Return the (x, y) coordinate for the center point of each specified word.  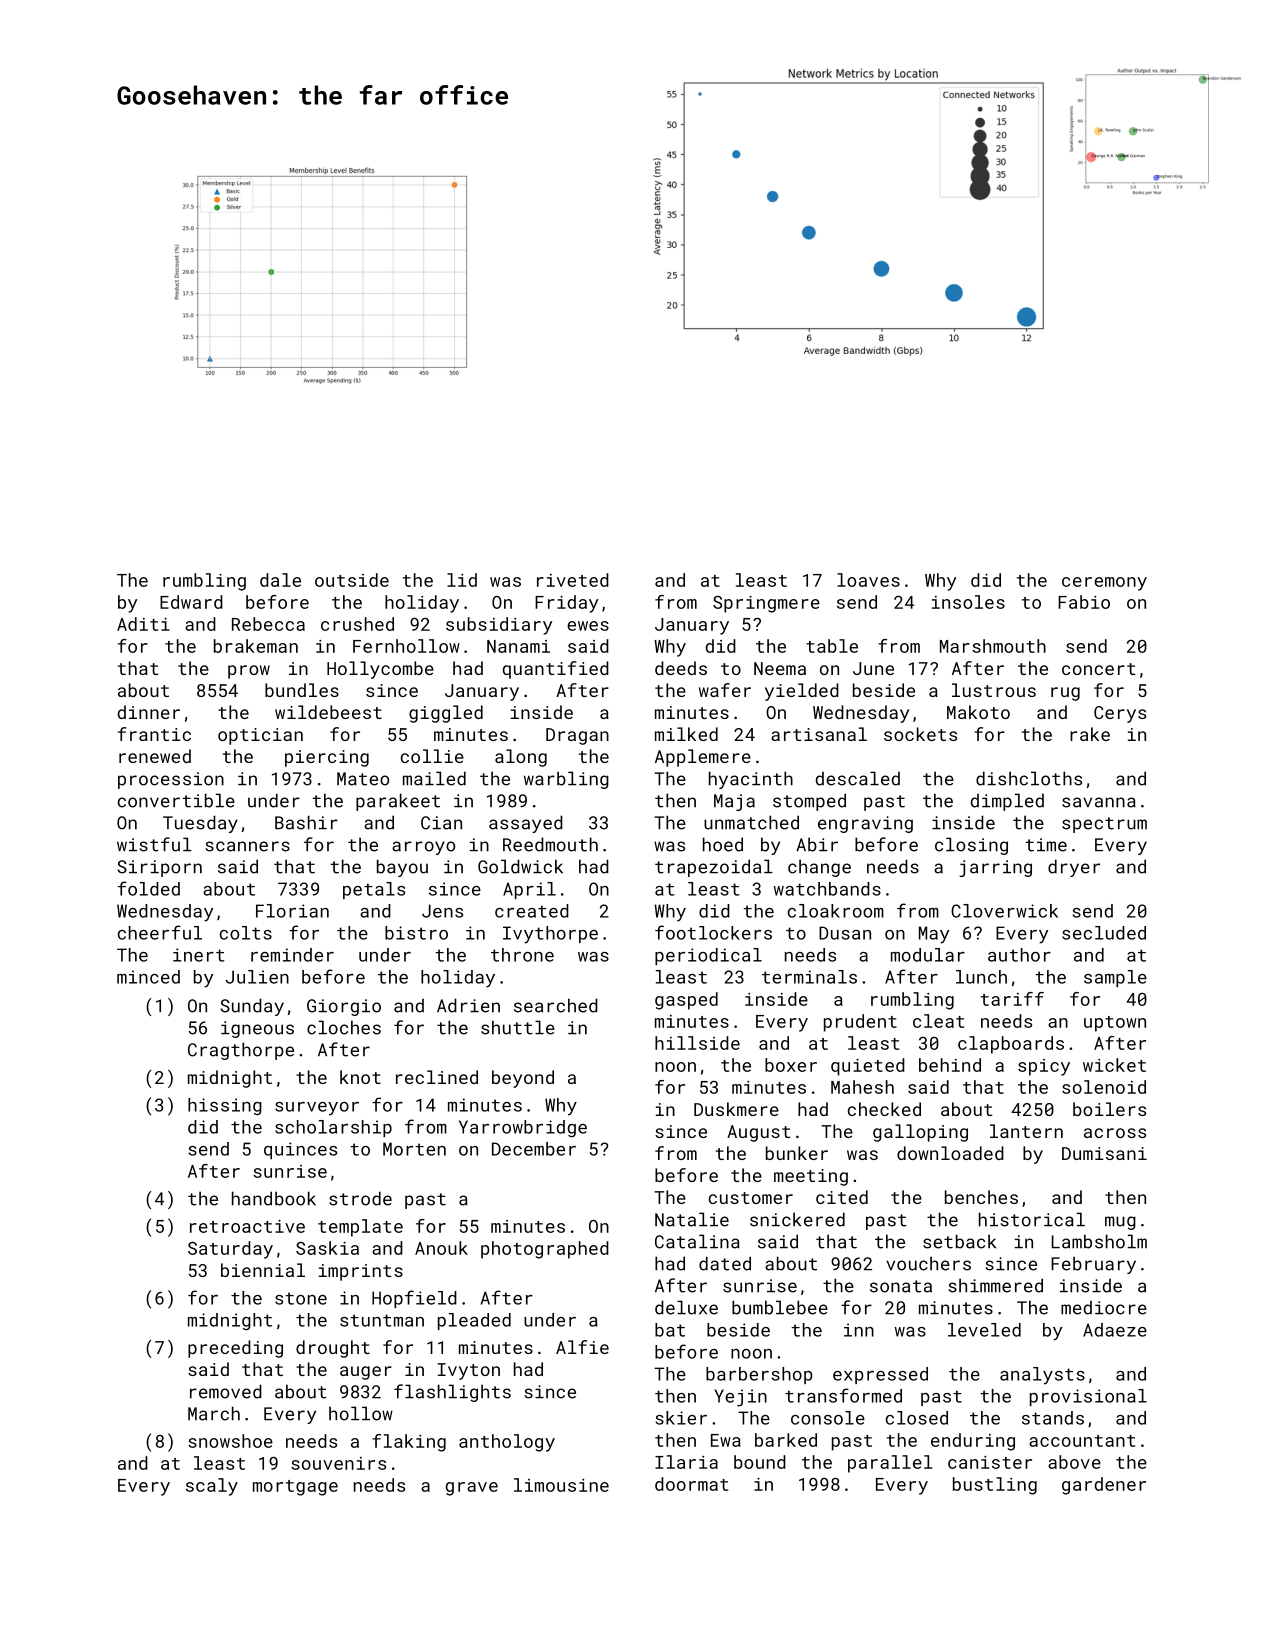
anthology (507, 1443)
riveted (573, 580)
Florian (292, 911)
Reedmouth (550, 844)
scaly (212, 1487)
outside (352, 580)
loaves (868, 580)
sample (1115, 978)
